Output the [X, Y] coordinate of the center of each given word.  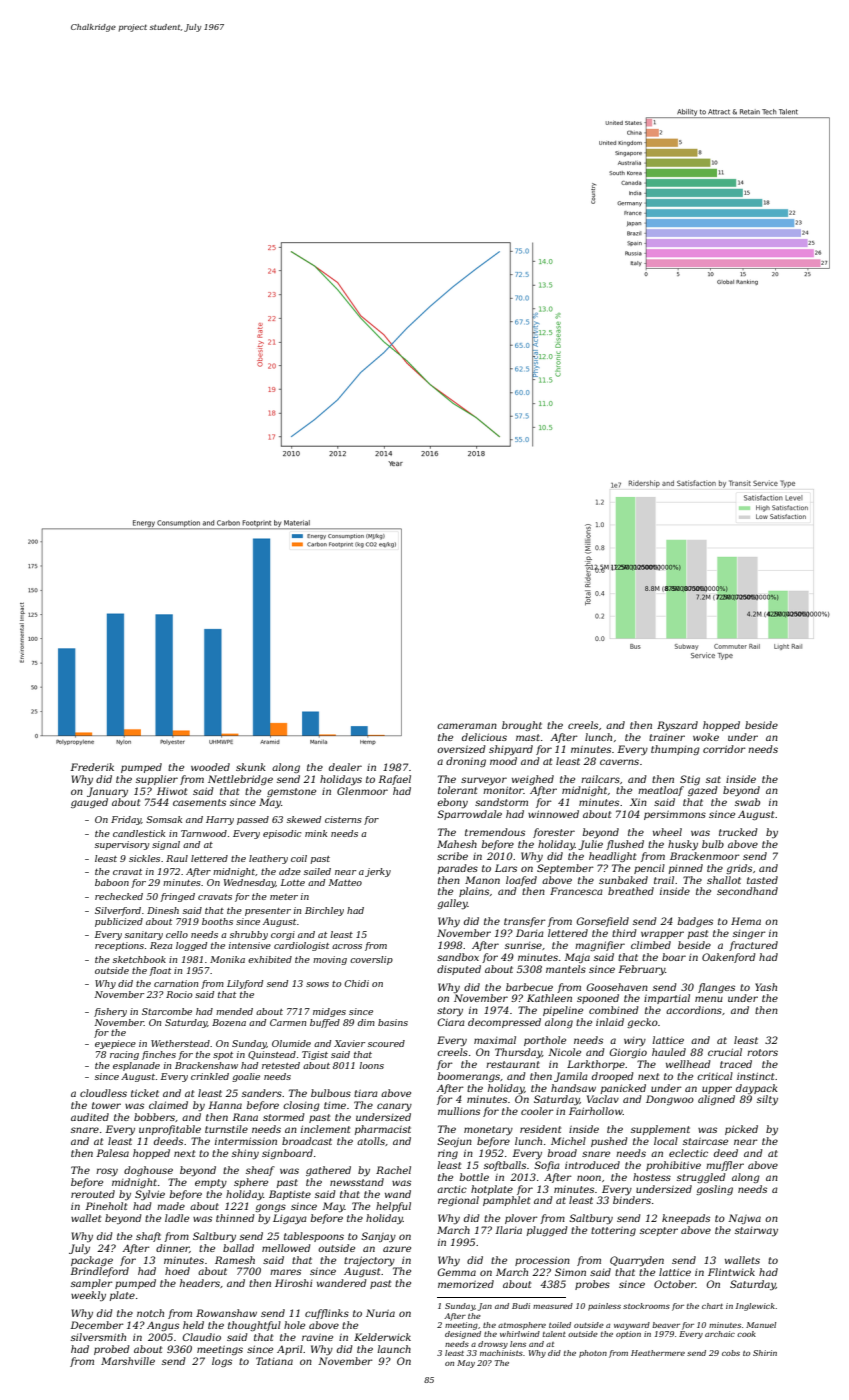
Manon [482, 880]
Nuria [380, 1313]
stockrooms [646, 1306]
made [171, 1206]
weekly [88, 1296]
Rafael [394, 780]
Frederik [92, 767]
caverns [619, 762]
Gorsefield [602, 922]
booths [217, 921]
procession [542, 1261]
